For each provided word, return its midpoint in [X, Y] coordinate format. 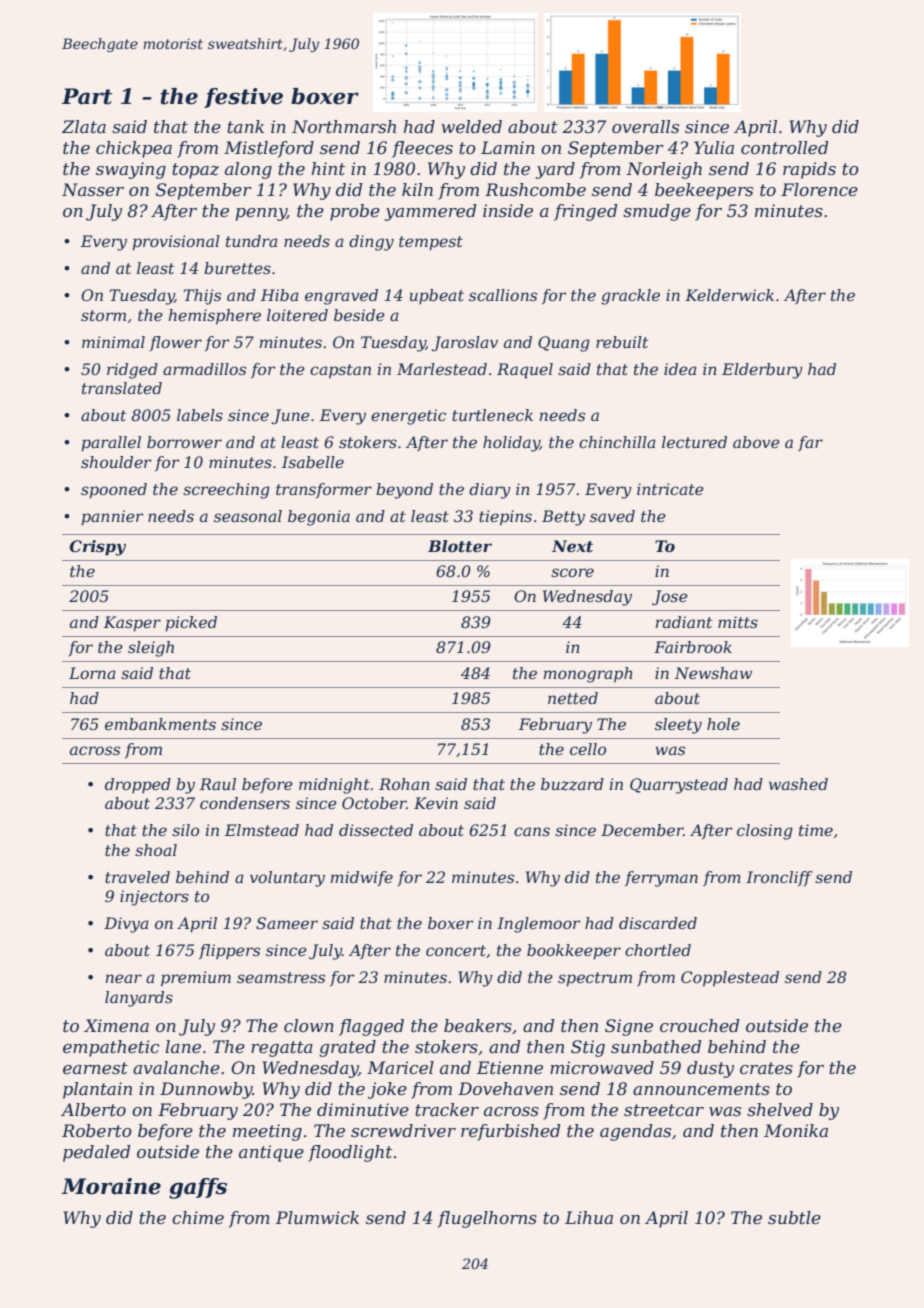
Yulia [714, 147]
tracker [447, 1109]
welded [471, 126]
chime [198, 1217]
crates [766, 1068]
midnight [334, 786]
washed [798, 784]
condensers [245, 803]
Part [87, 96]
